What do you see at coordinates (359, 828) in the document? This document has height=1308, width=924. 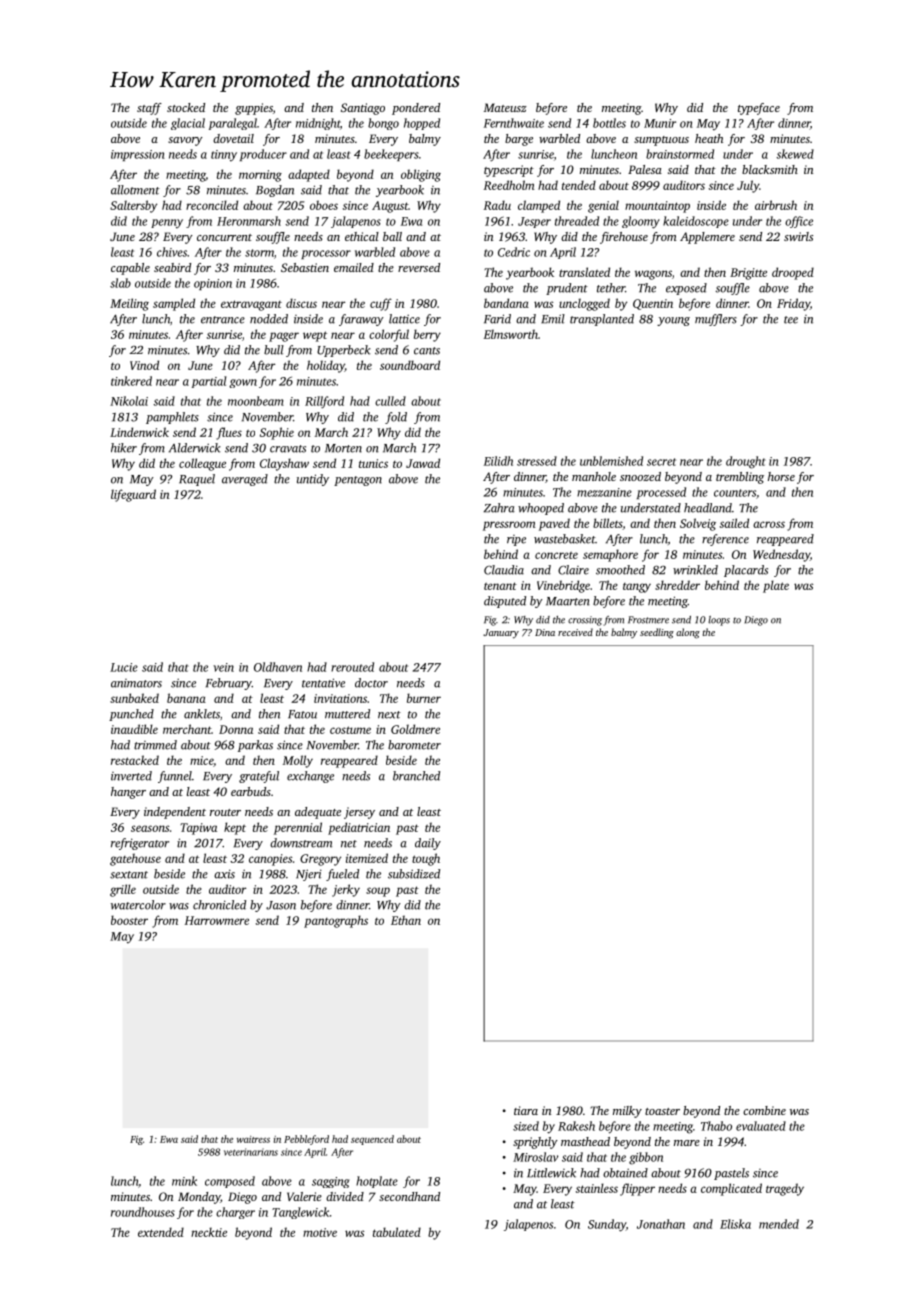 I see `pediatrician` at bounding box center [359, 828].
